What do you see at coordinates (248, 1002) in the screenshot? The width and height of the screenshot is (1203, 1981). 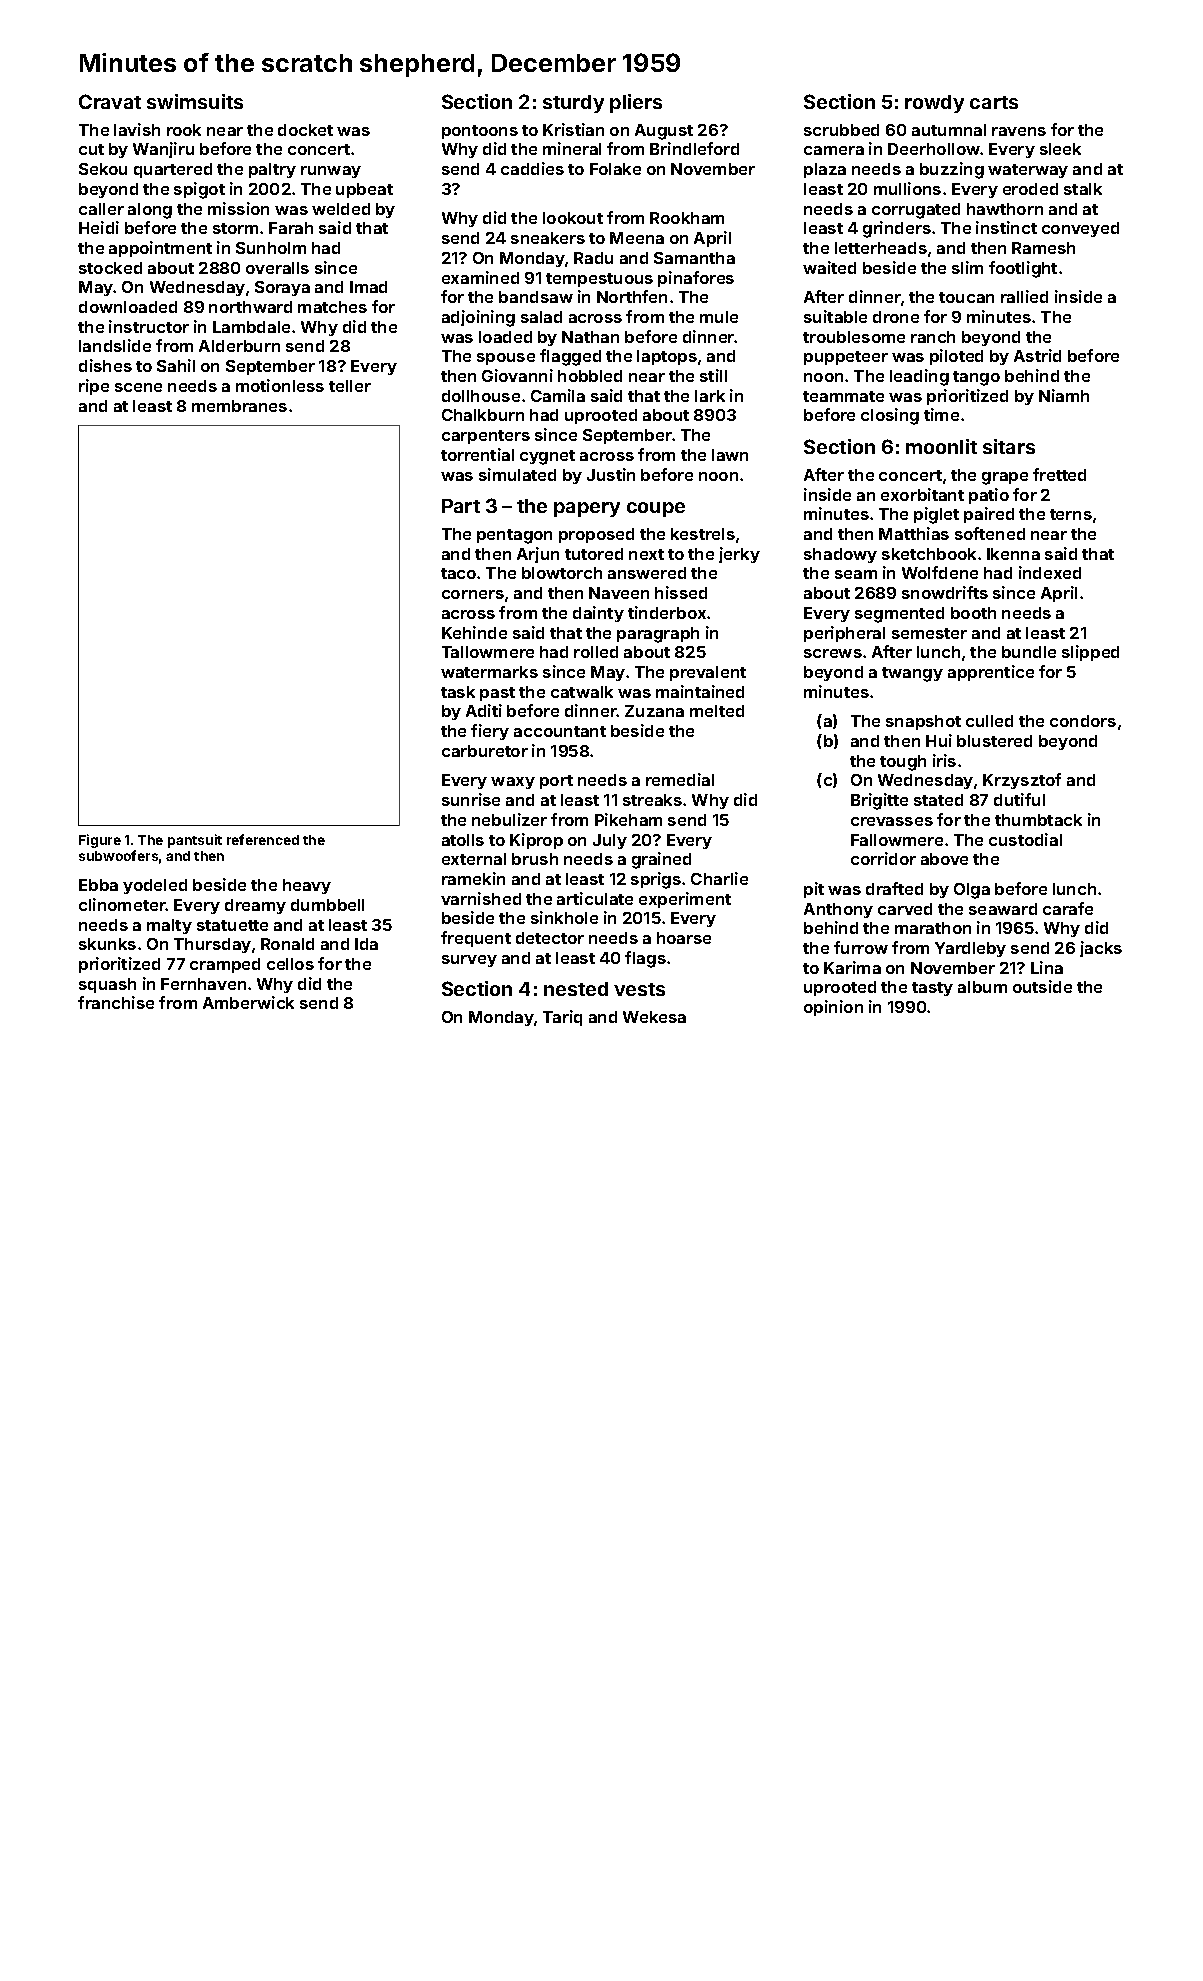 I see `Amberwick` at bounding box center [248, 1002].
